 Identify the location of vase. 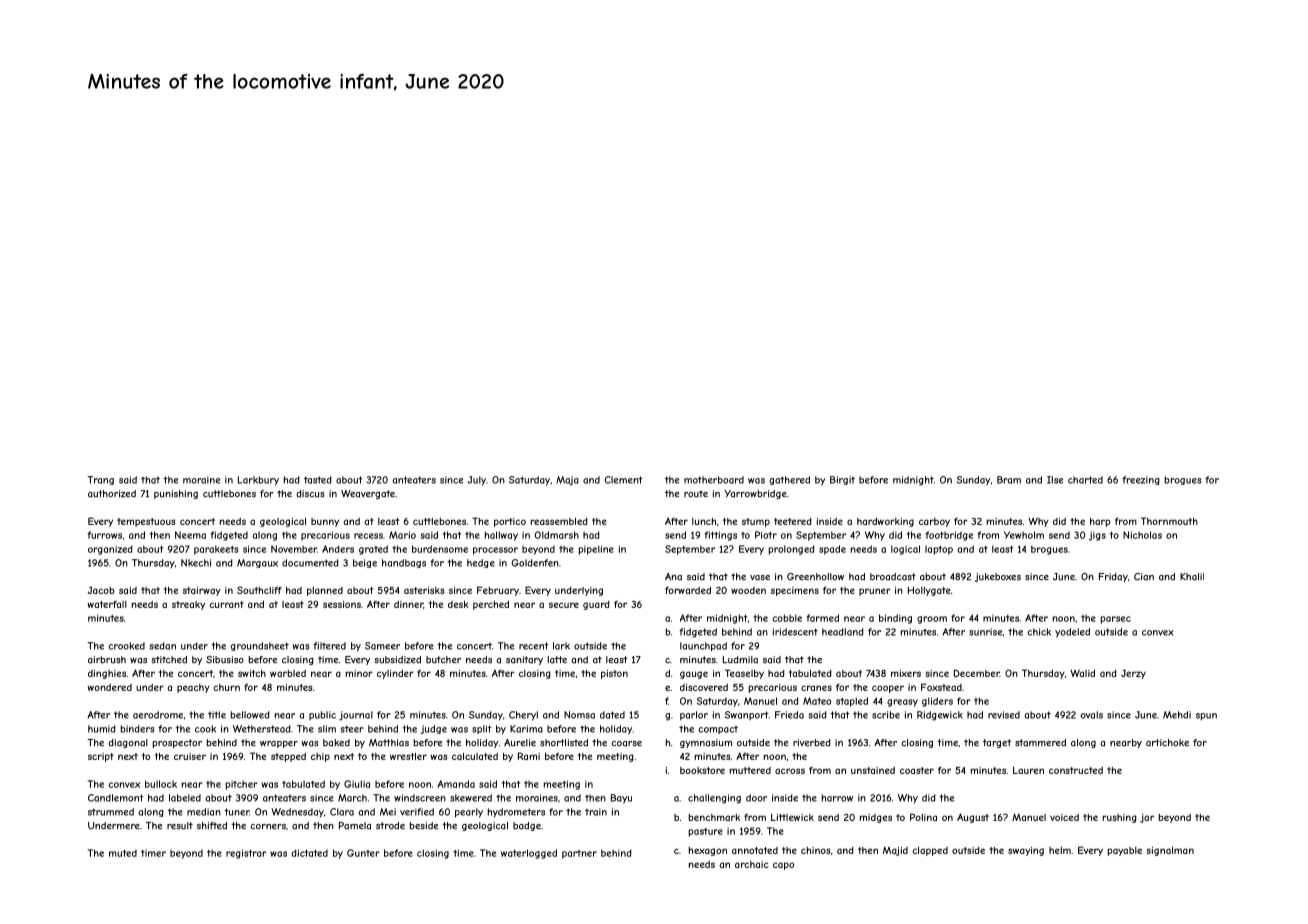
(760, 578).
